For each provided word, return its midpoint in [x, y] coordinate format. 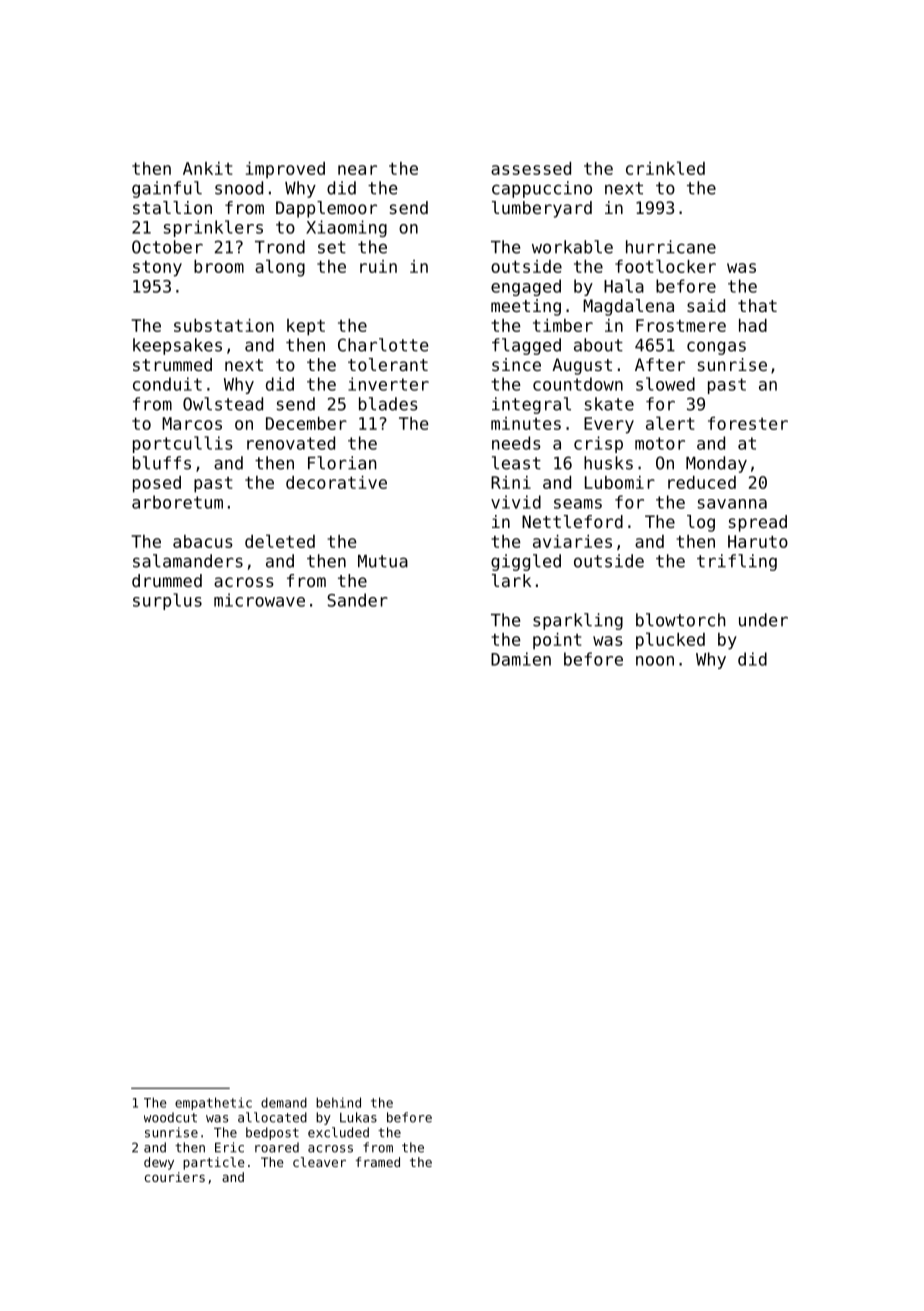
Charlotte [383, 345]
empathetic [213, 1103]
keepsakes [177, 346]
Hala [624, 286]
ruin [378, 266]
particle [213, 1163]
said [706, 305]
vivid [516, 502]
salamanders [188, 561]
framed [378, 1162]
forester [748, 423]
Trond [280, 247]
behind [338, 1102]
